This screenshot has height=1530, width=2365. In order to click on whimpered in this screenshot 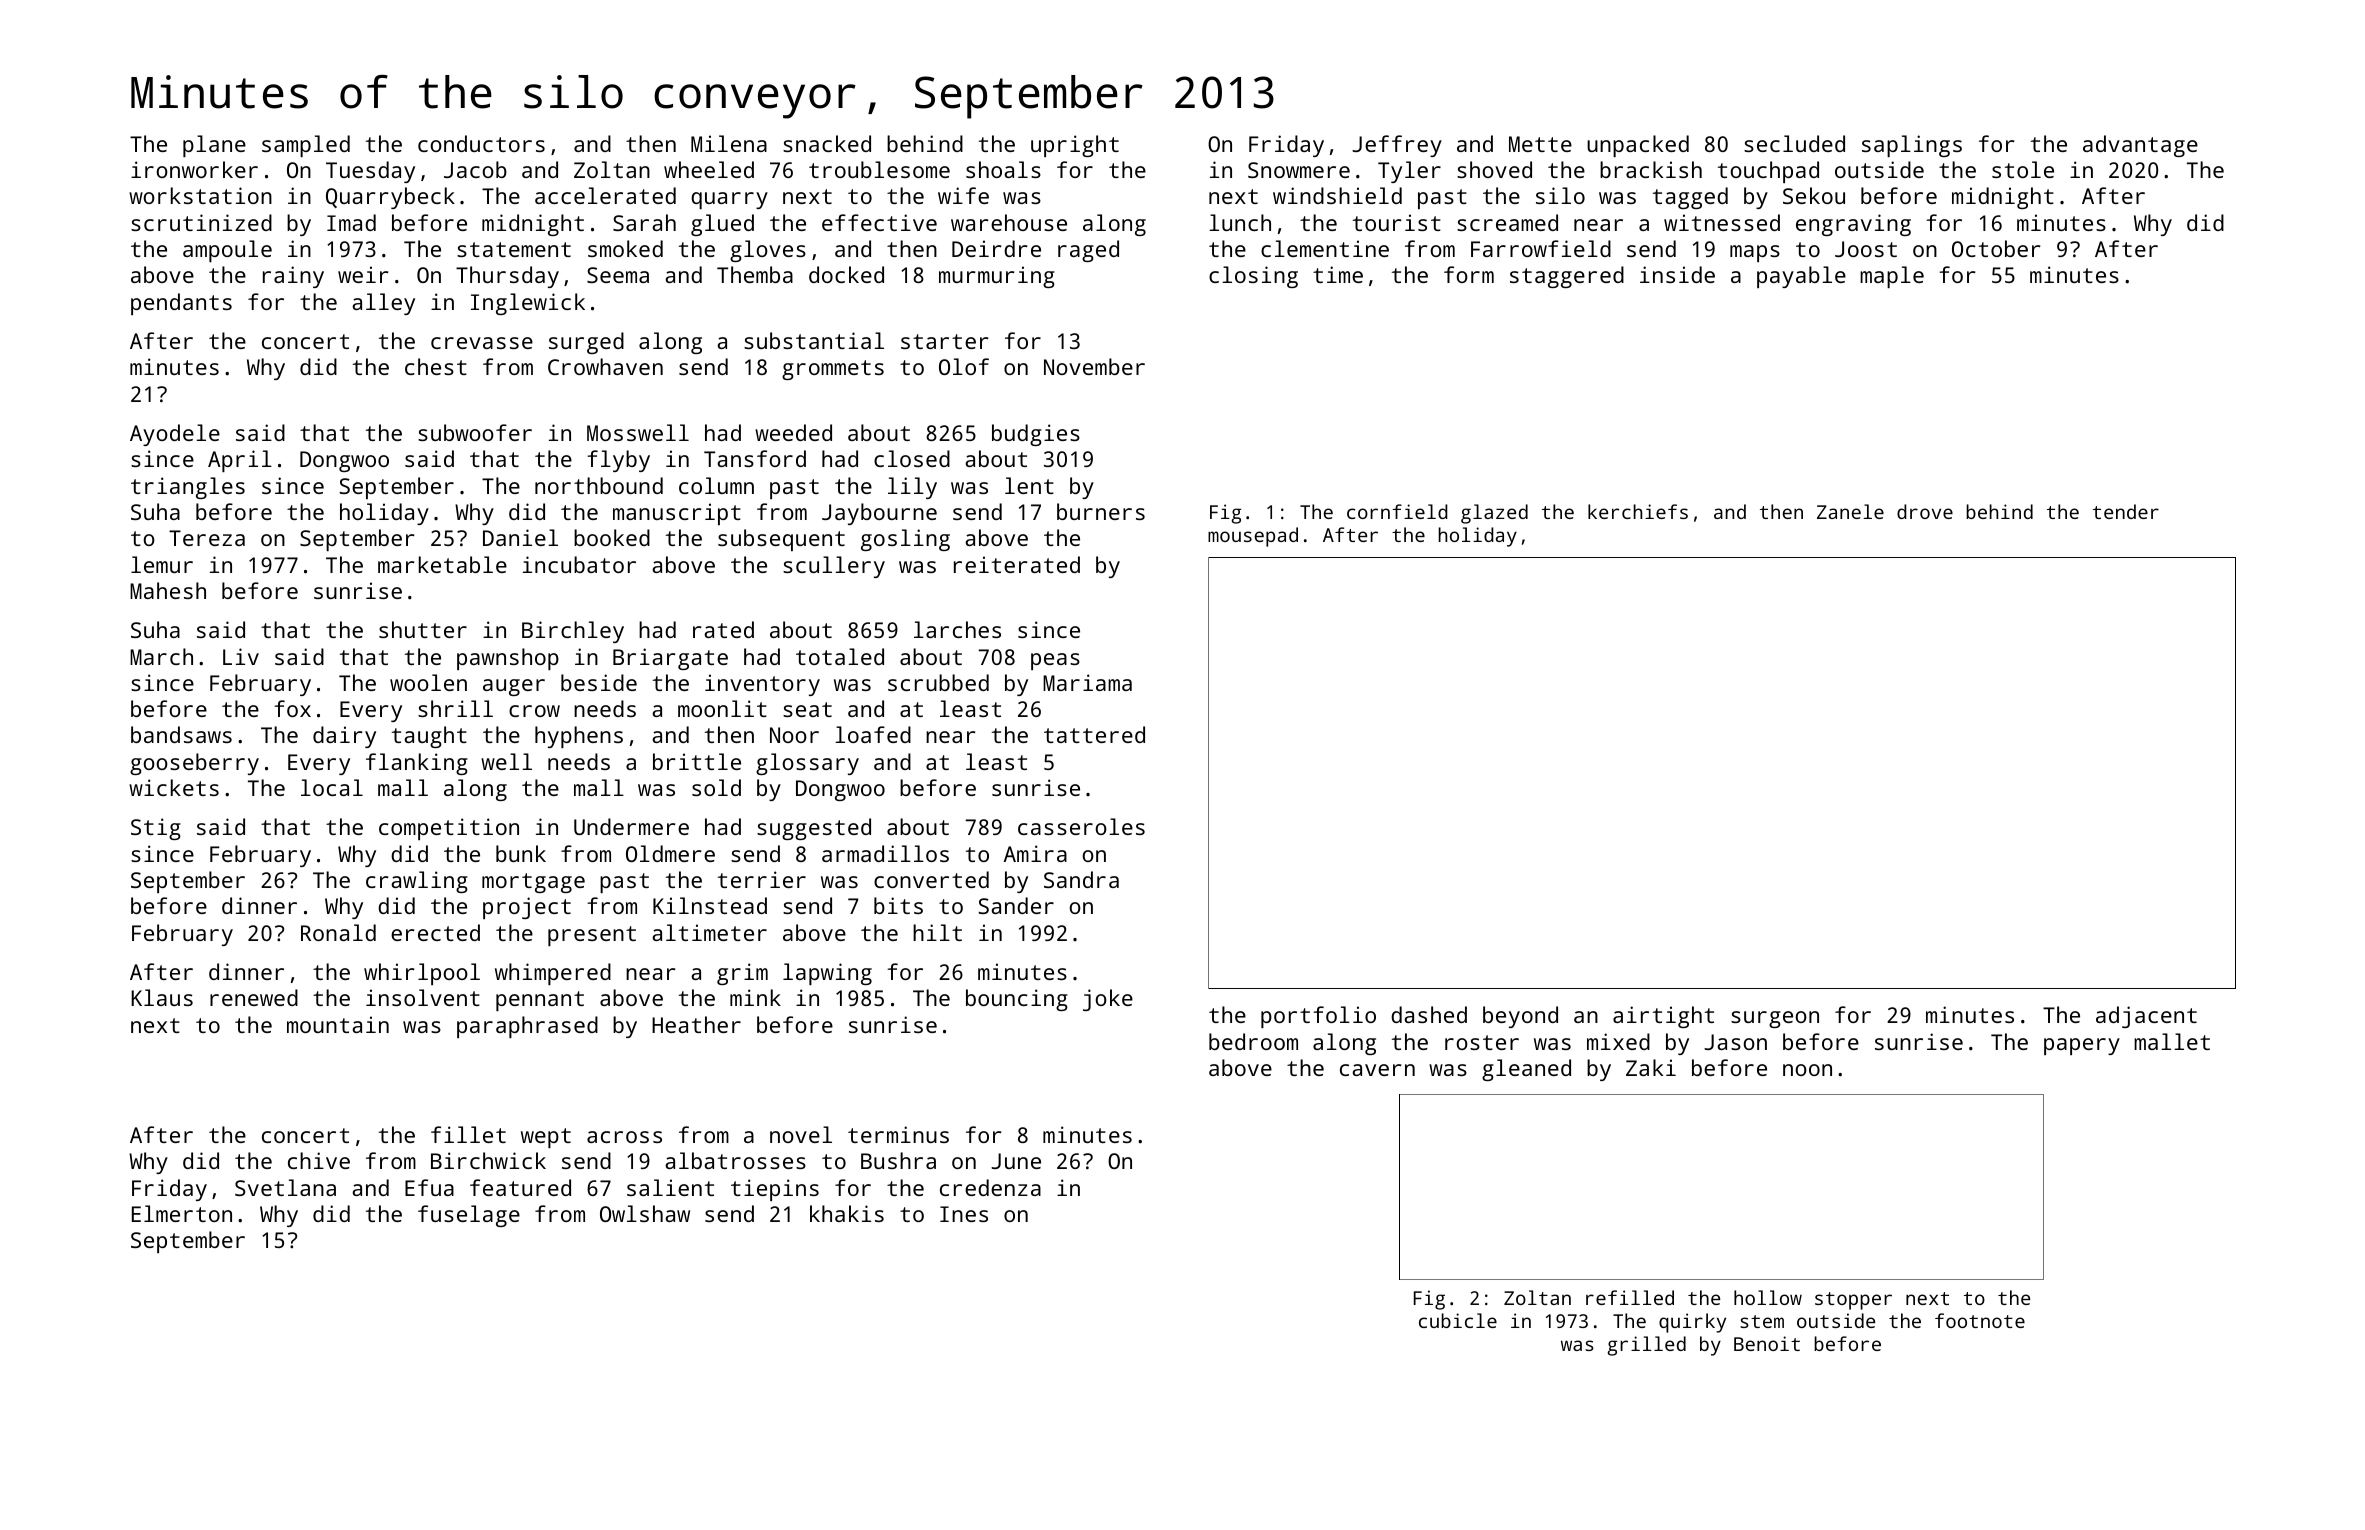, I will do `click(553, 974)`.
